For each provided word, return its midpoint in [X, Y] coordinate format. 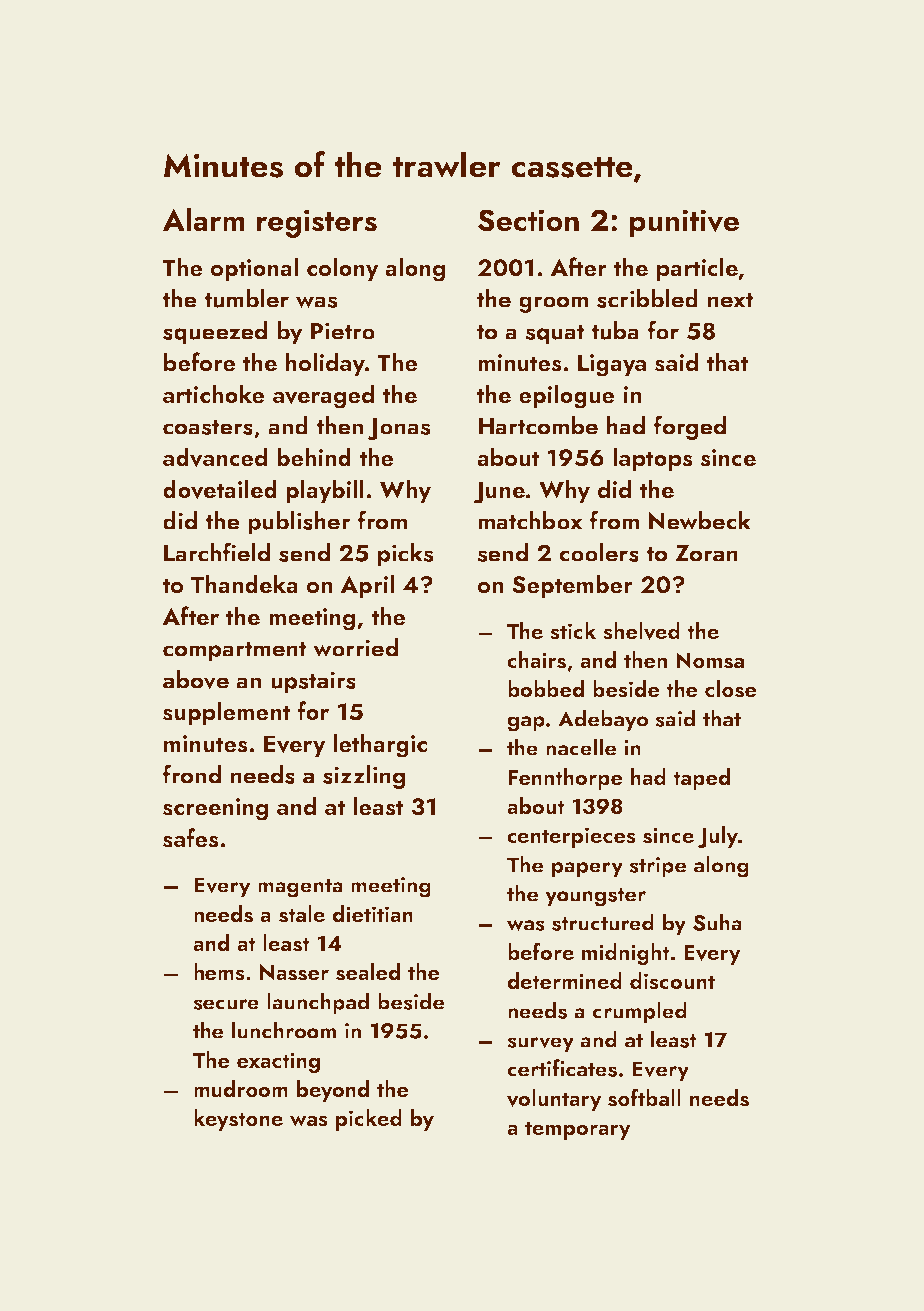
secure [226, 1004]
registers [317, 223]
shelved [641, 631]
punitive [684, 223]
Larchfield [217, 552]
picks [405, 555]
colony [343, 269]
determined [564, 980]
